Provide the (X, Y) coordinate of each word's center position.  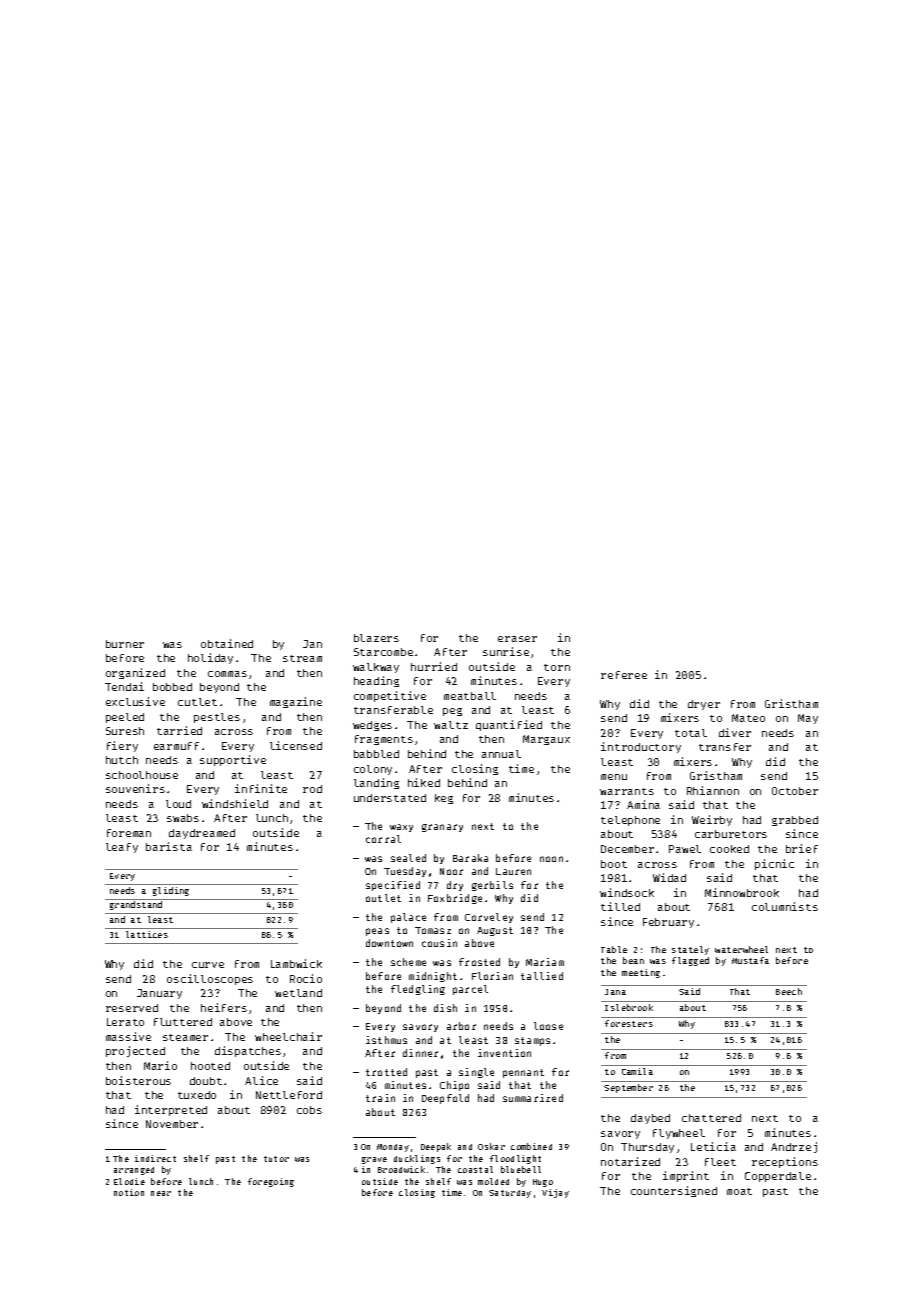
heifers (224, 1007)
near (161, 1193)
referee (624, 675)
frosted (479, 962)
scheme (408, 962)
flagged (690, 961)
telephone (630, 821)
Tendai (124, 686)
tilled (620, 906)
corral (383, 839)
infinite (261, 788)
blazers (376, 638)
